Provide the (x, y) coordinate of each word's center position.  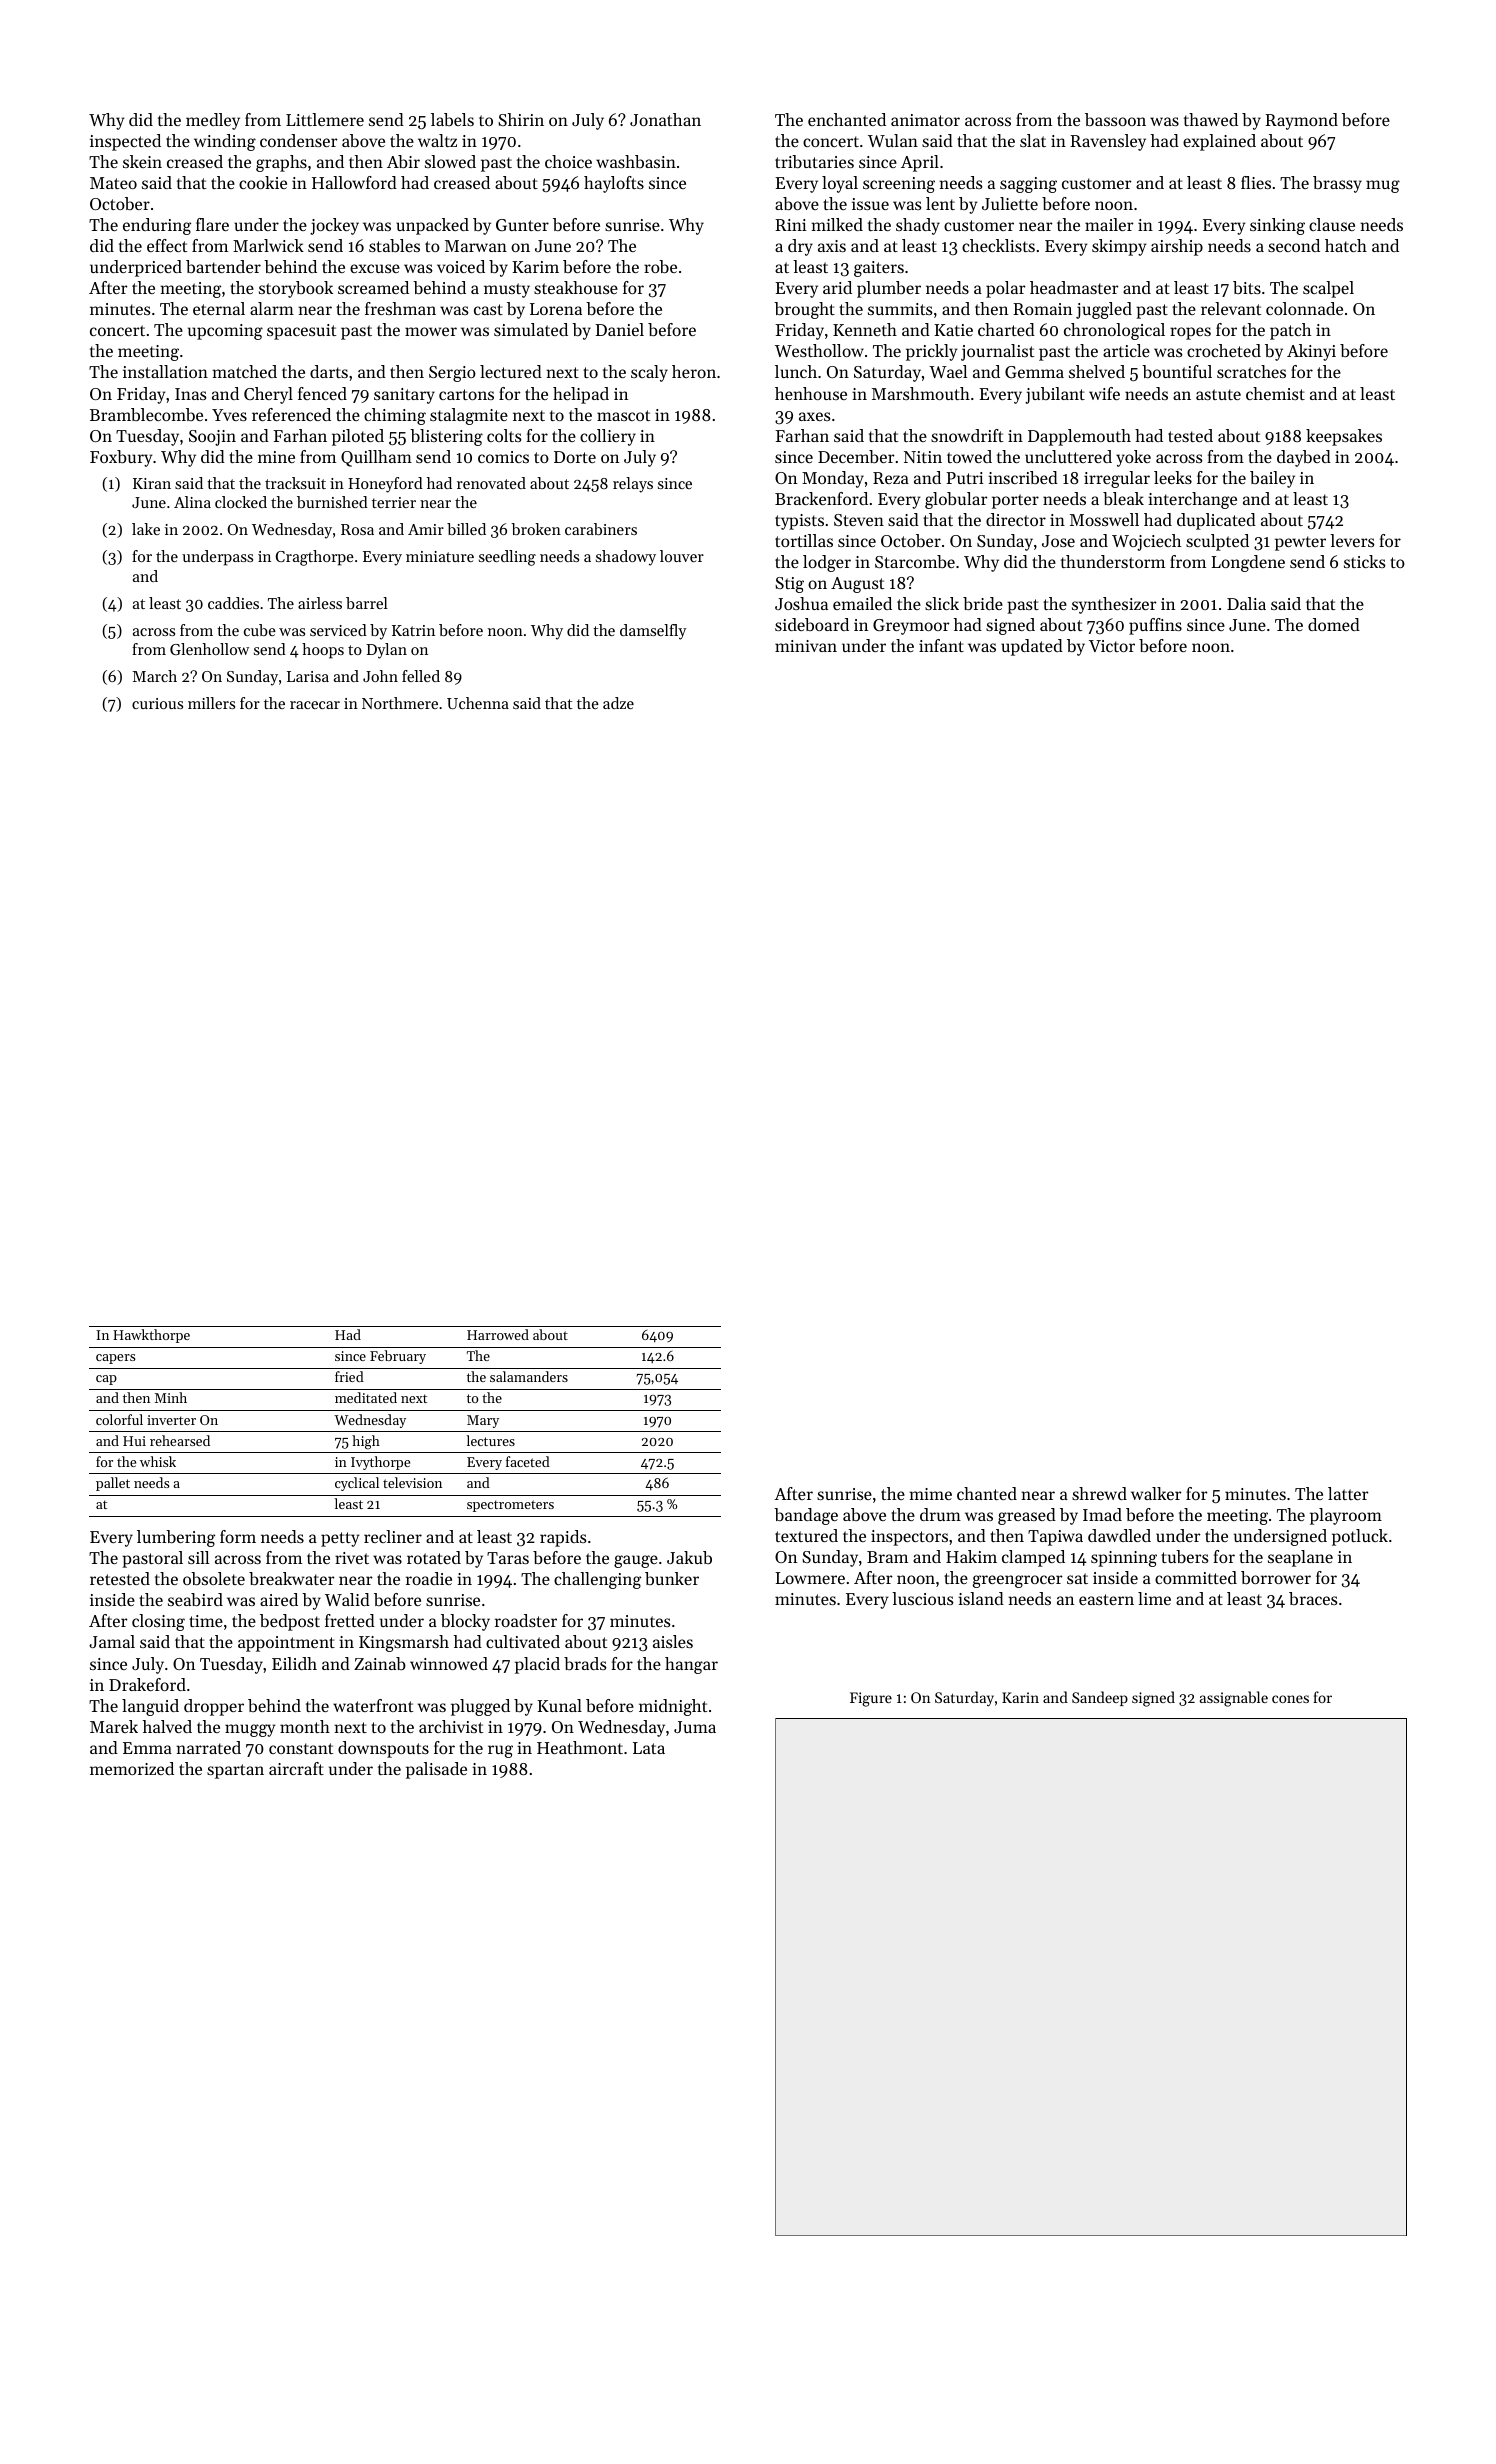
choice (568, 161)
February (398, 1357)
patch (1290, 331)
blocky (465, 1622)
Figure (871, 1699)
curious (157, 703)
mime (930, 1494)
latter (1348, 1493)
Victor (1112, 646)
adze (618, 703)
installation (165, 371)
